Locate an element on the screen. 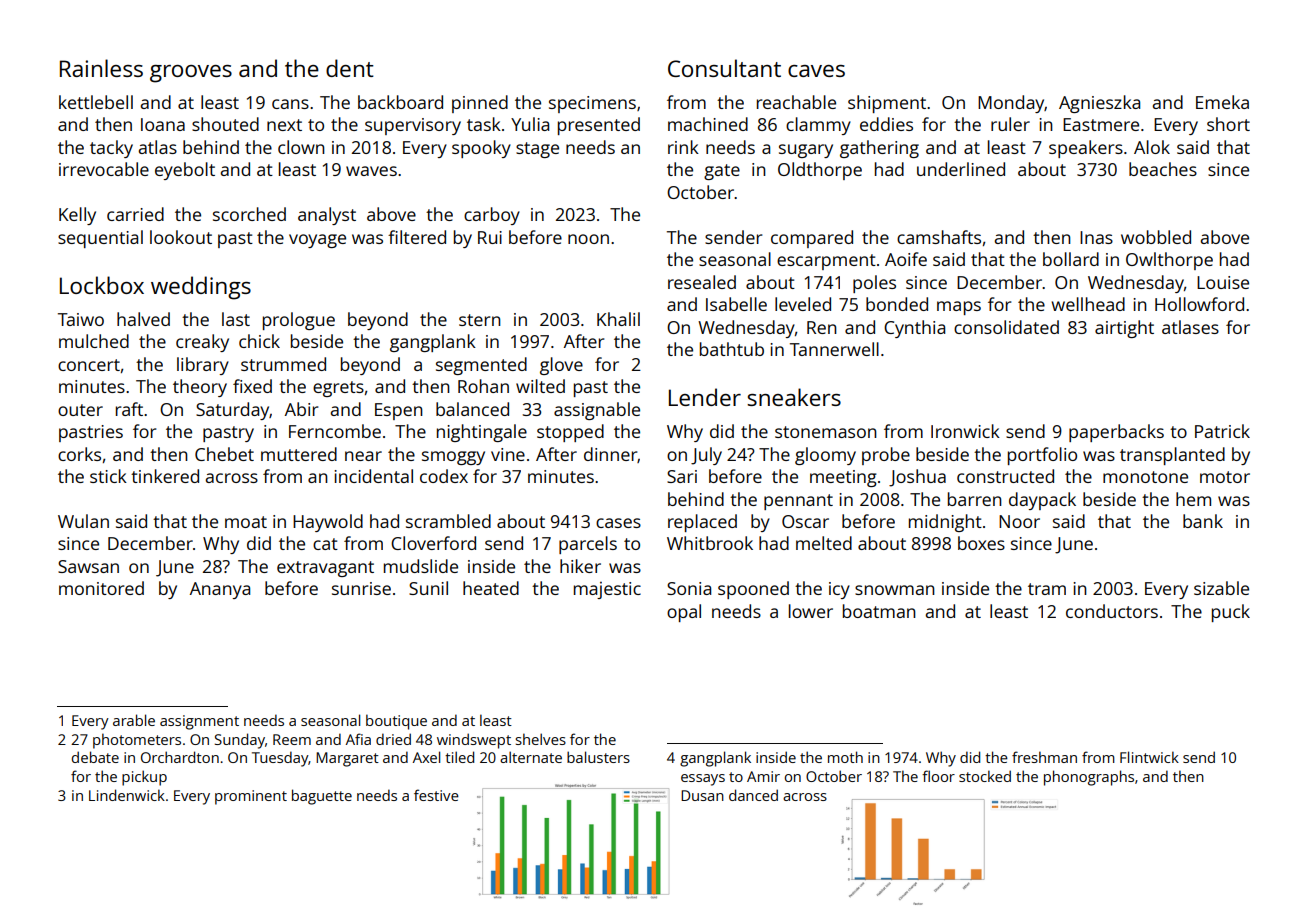 The image size is (1308, 924). stage is located at coordinates (537, 150).
